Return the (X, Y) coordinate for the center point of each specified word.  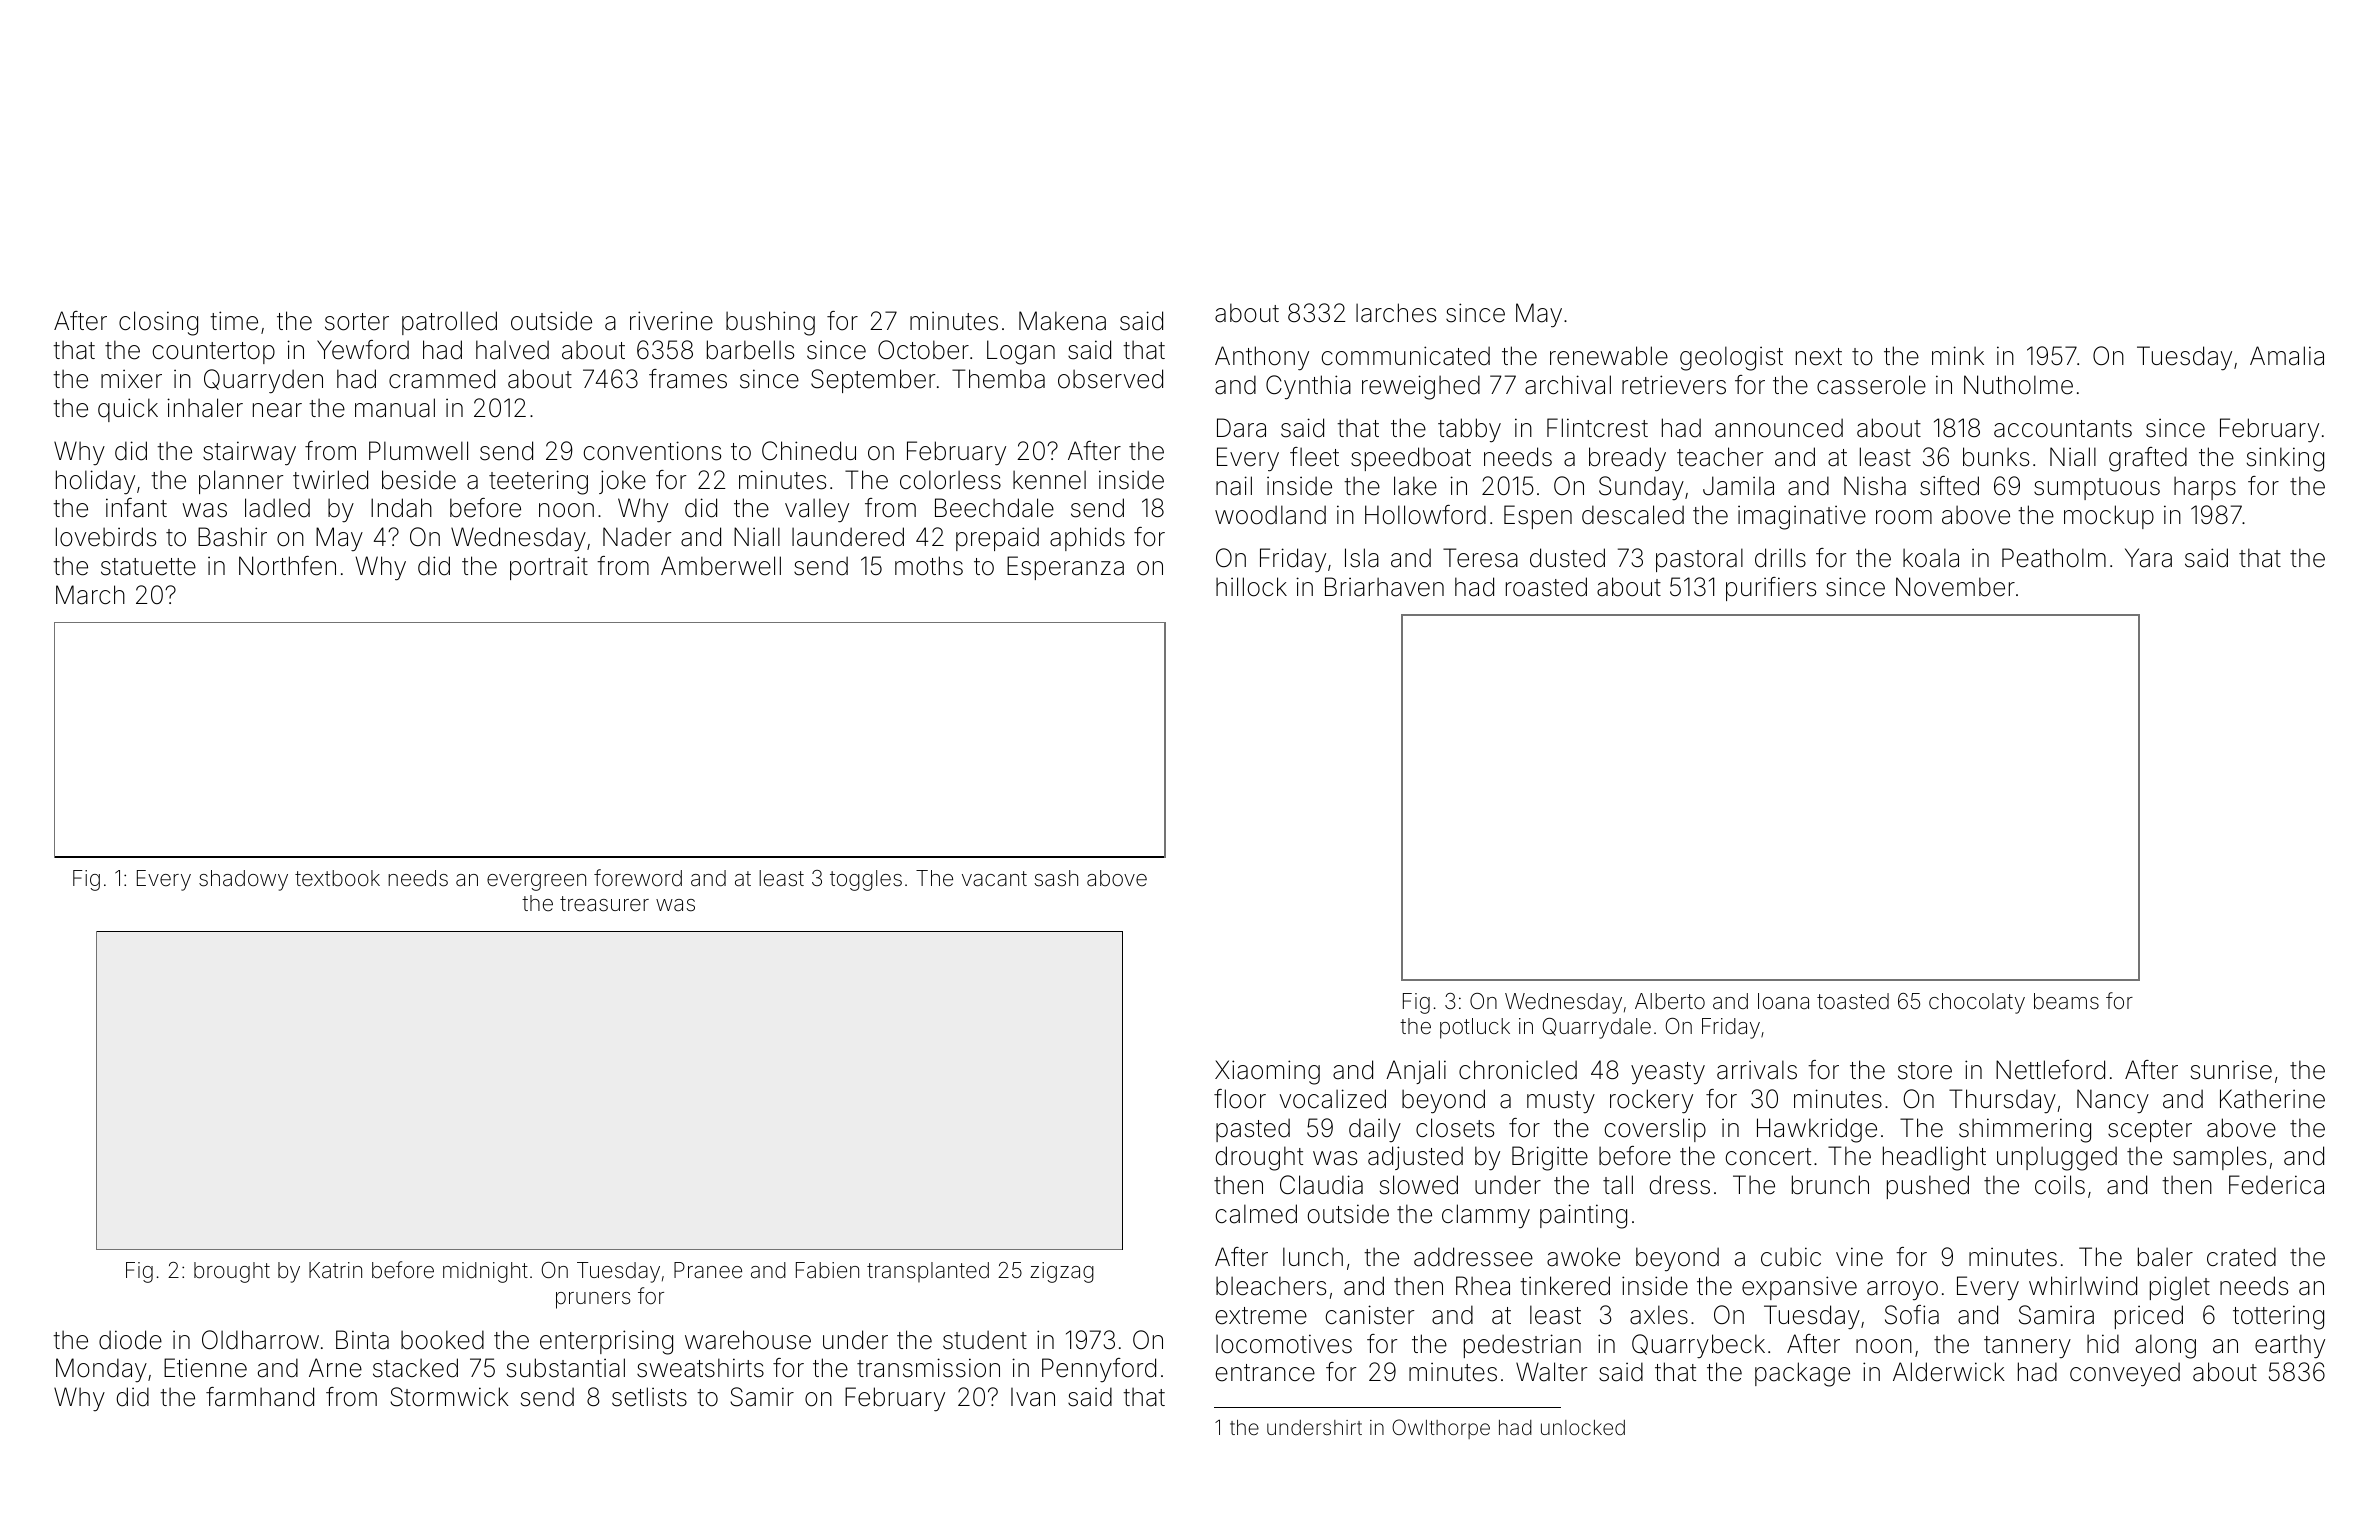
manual (395, 408)
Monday (101, 1370)
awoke (1583, 1257)
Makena (1062, 321)
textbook (337, 878)
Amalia (2287, 356)
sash (1056, 878)
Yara (2148, 558)
